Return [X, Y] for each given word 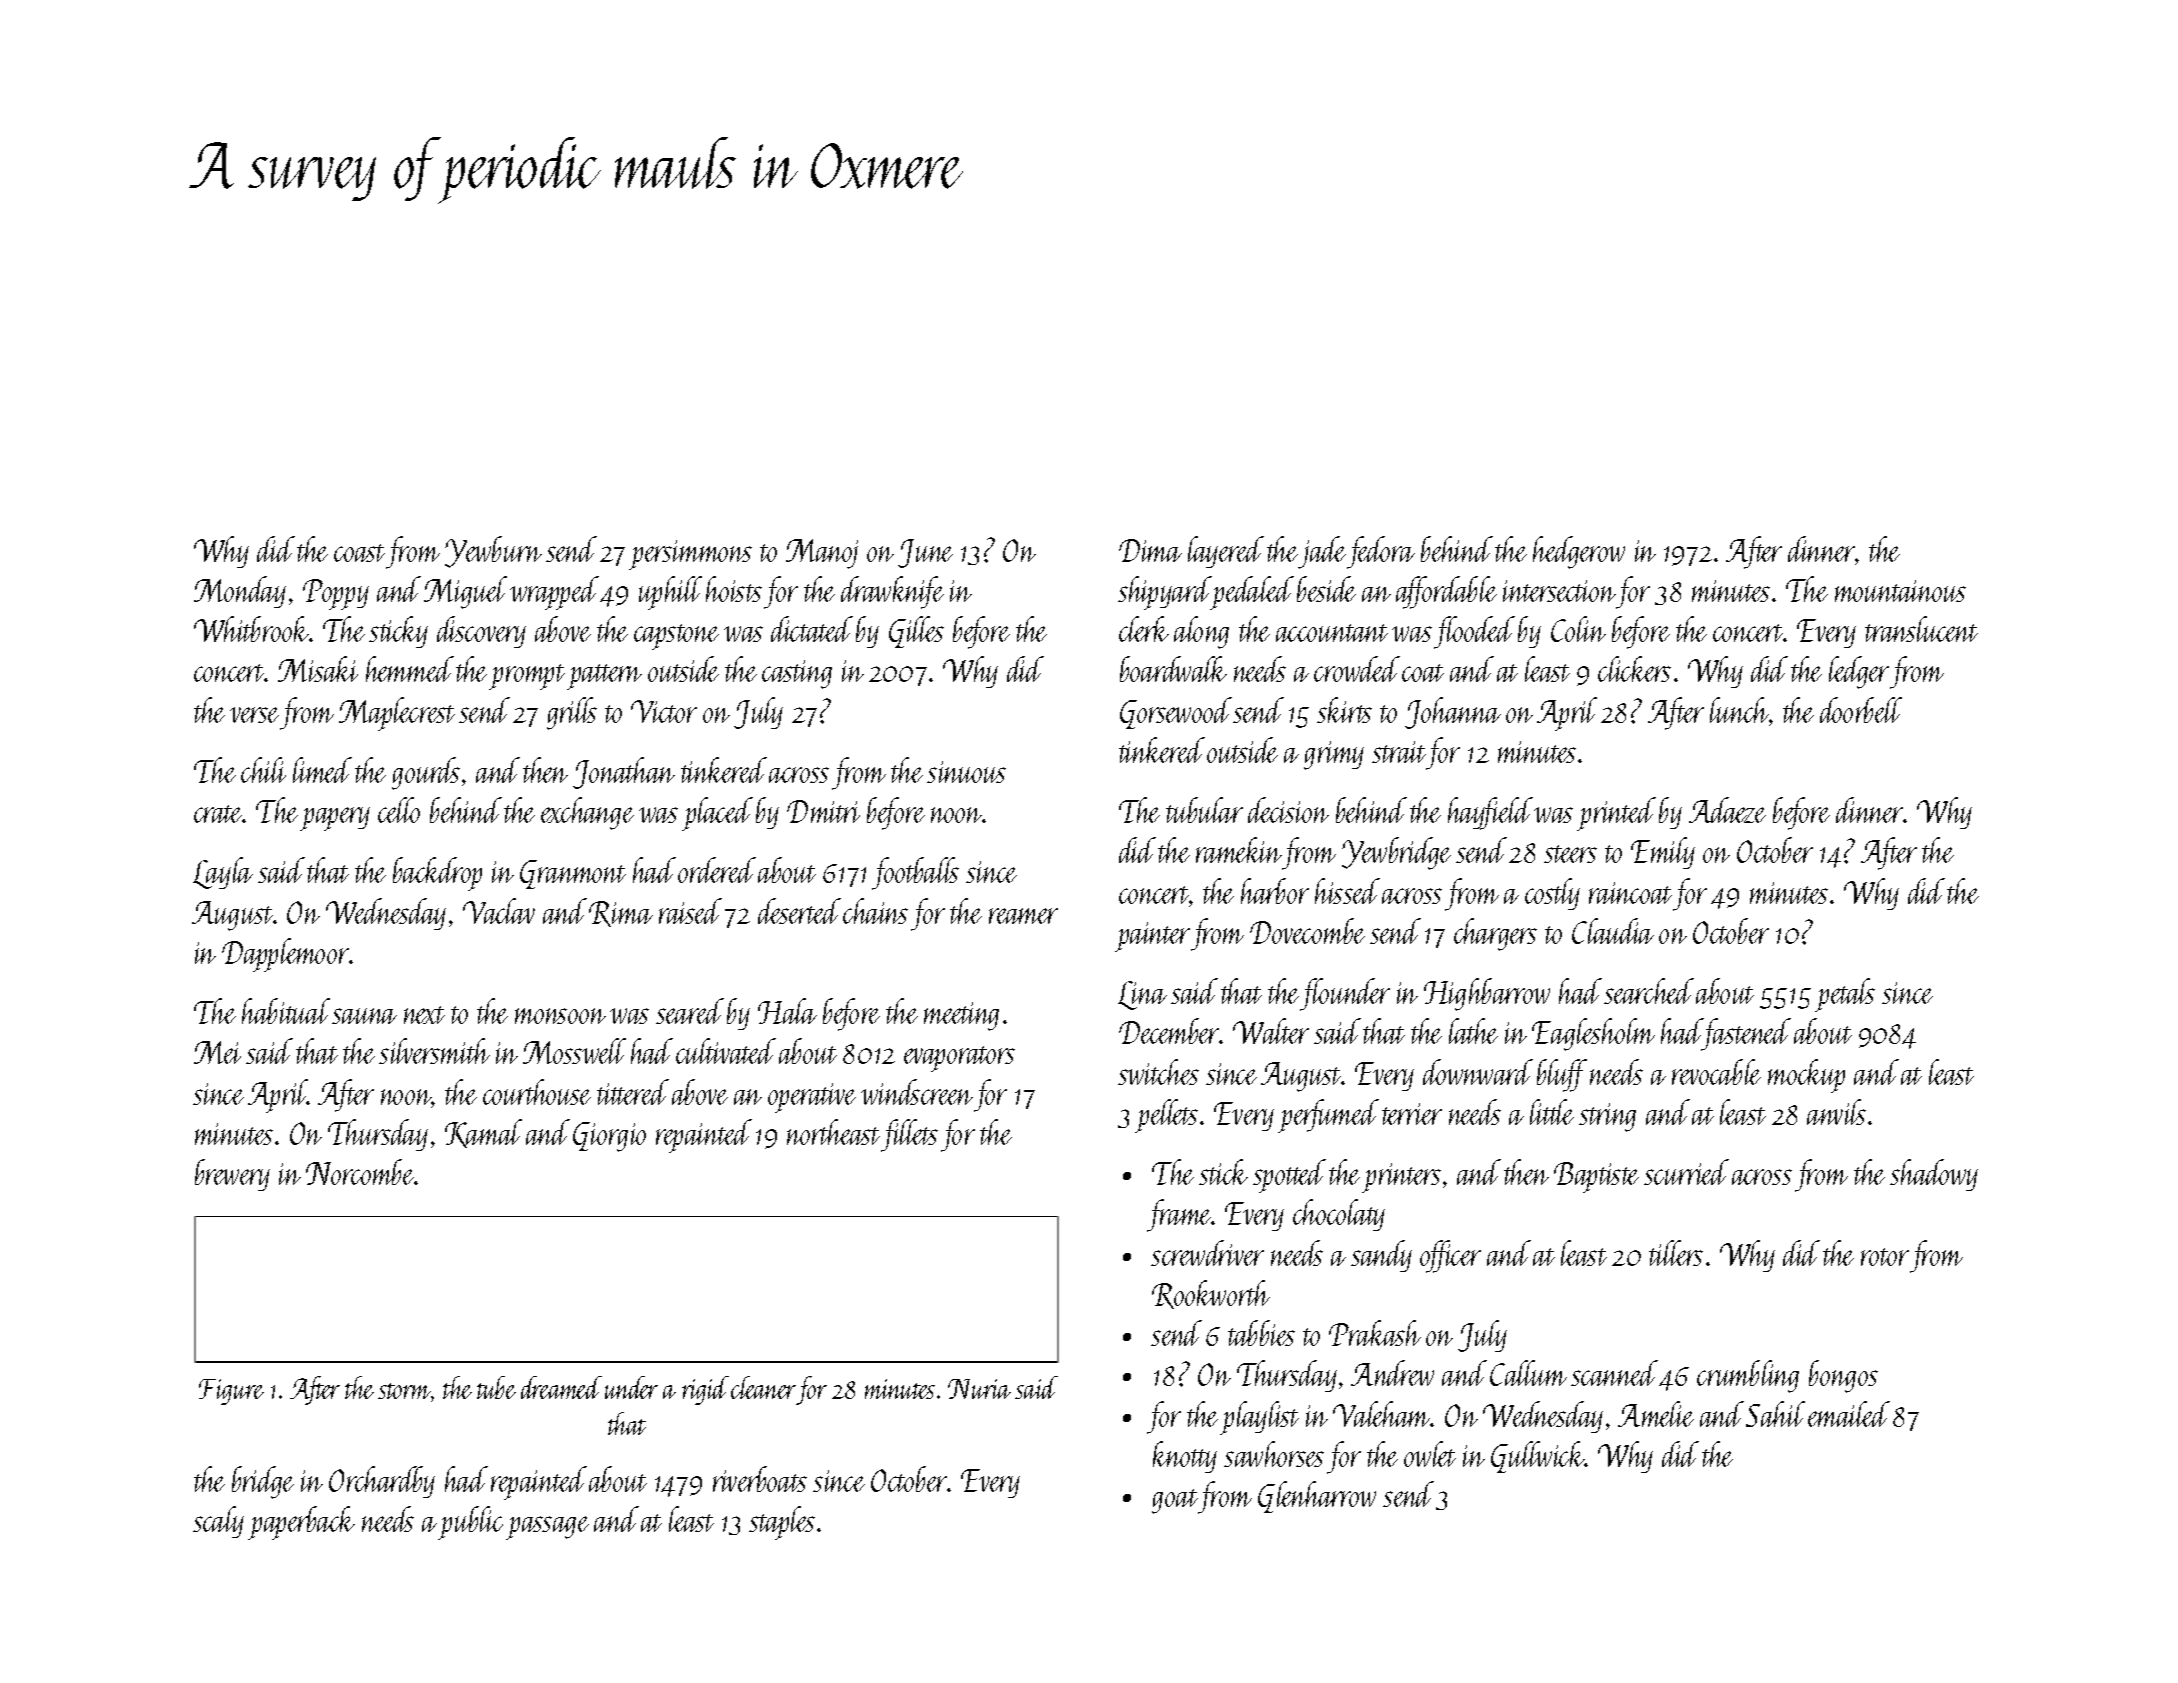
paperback [301, 1523]
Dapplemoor [285, 955]
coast [359, 553]
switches [1158, 1072]
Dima [1150, 550]
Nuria [979, 1389]
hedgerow [1579, 552]
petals [1845, 995]
